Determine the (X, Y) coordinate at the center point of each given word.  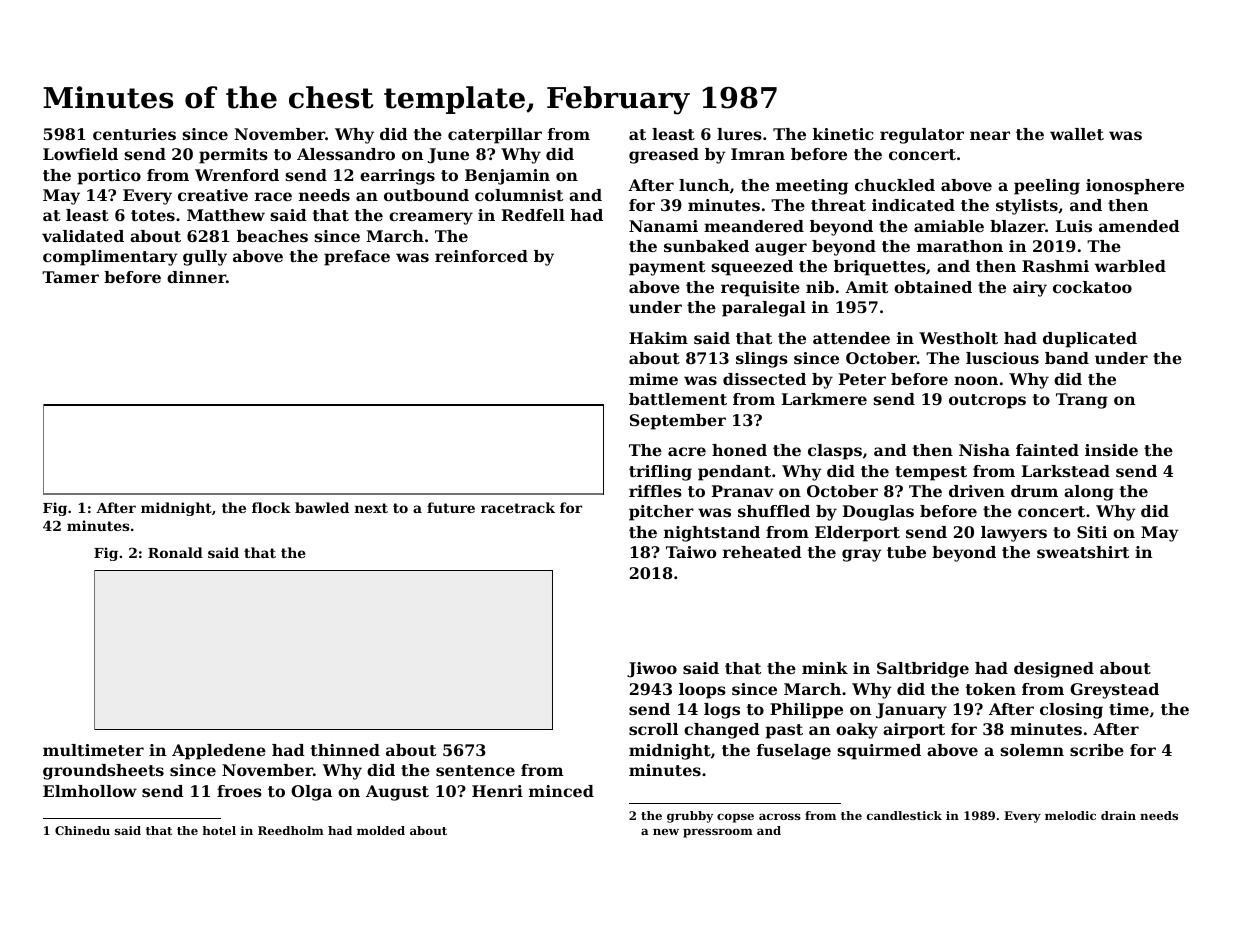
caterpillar (495, 136)
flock (271, 507)
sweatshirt (1083, 552)
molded (381, 830)
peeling (1047, 187)
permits (233, 156)
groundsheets (103, 772)
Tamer (70, 277)
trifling (660, 473)
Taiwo (691, 552)
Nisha (984, 450)
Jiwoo (652, 670)
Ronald (175, 552)
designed (1054, 670)
